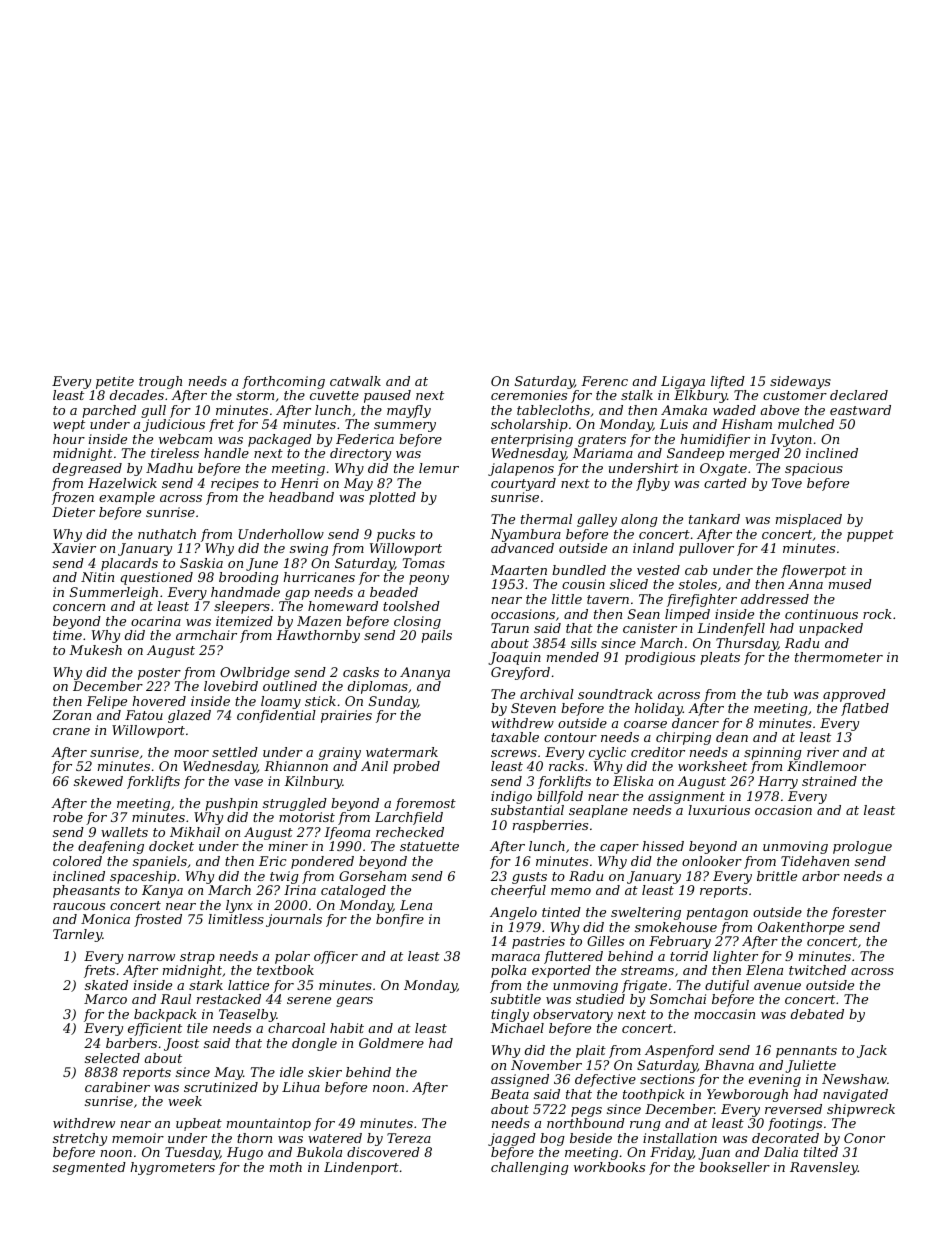  I want to click on puppet, so click(870, 536).
